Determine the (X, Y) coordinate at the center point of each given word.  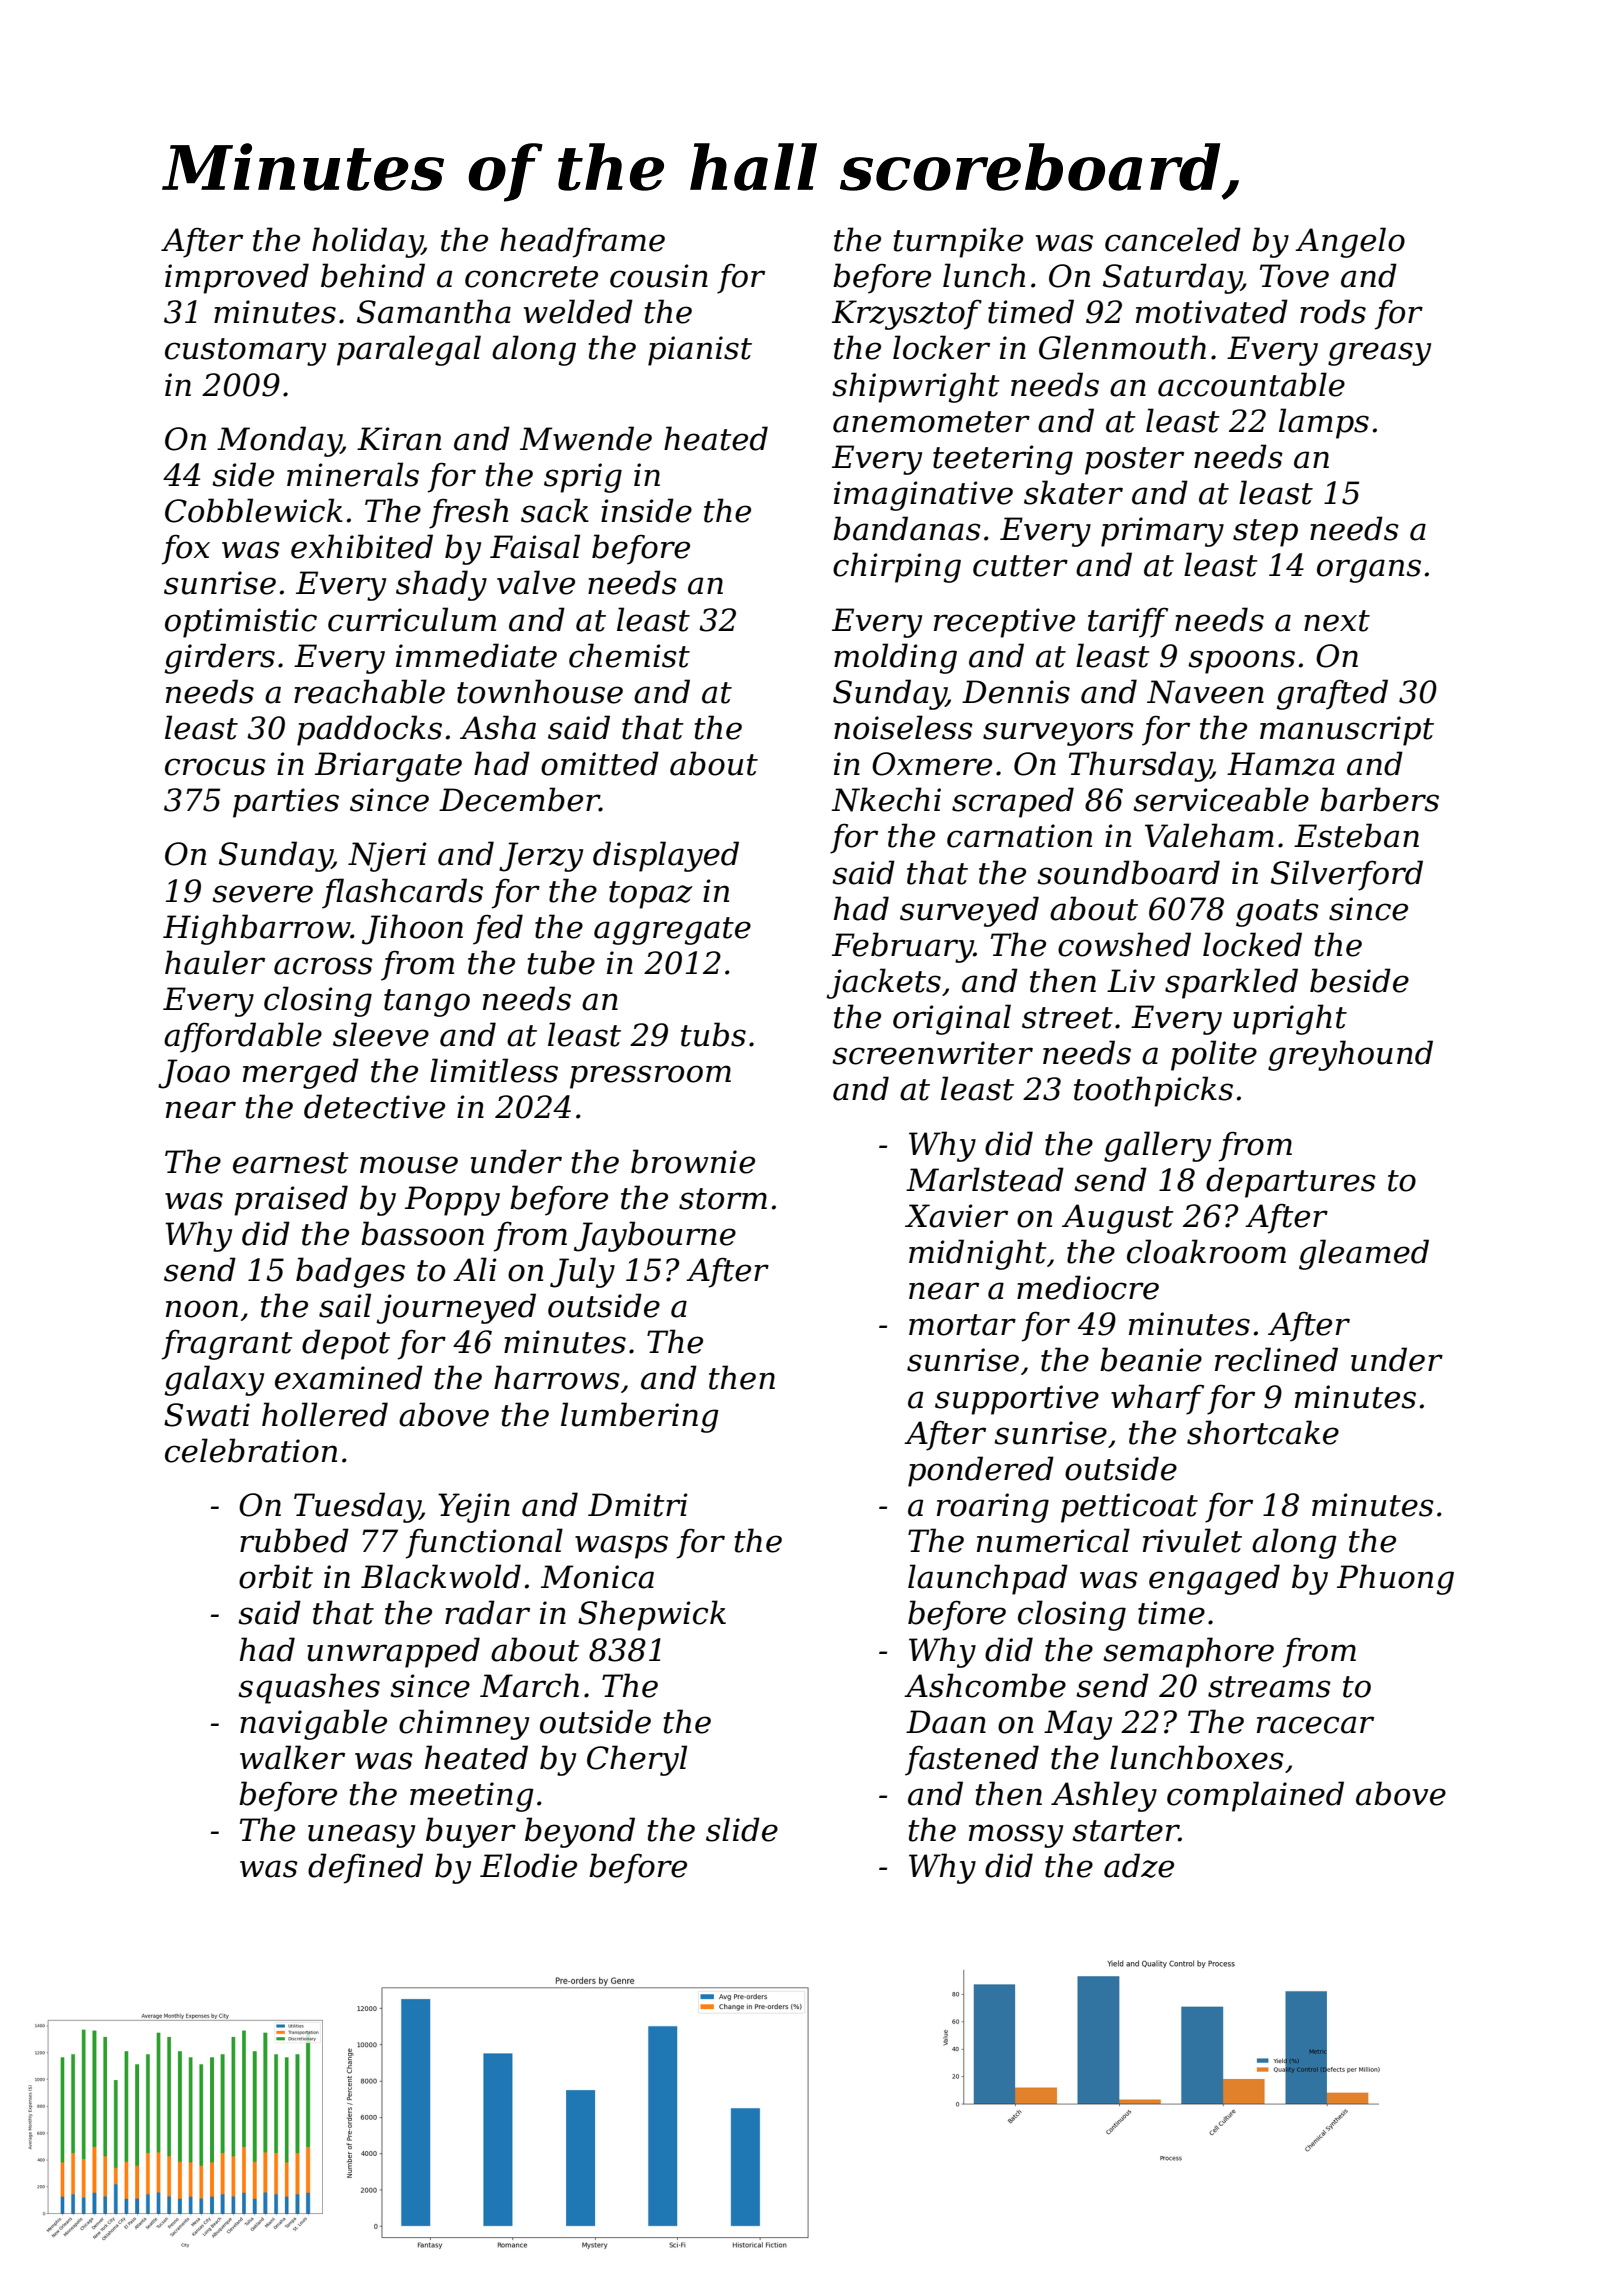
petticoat (1129, 1508)
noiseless (903, 727)
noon (202, 1309)
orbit (276, 1576)
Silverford (1347, 875)
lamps (1324, 423)
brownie (693, 1161)
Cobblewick (254, 510)
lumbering (640, 1417)
